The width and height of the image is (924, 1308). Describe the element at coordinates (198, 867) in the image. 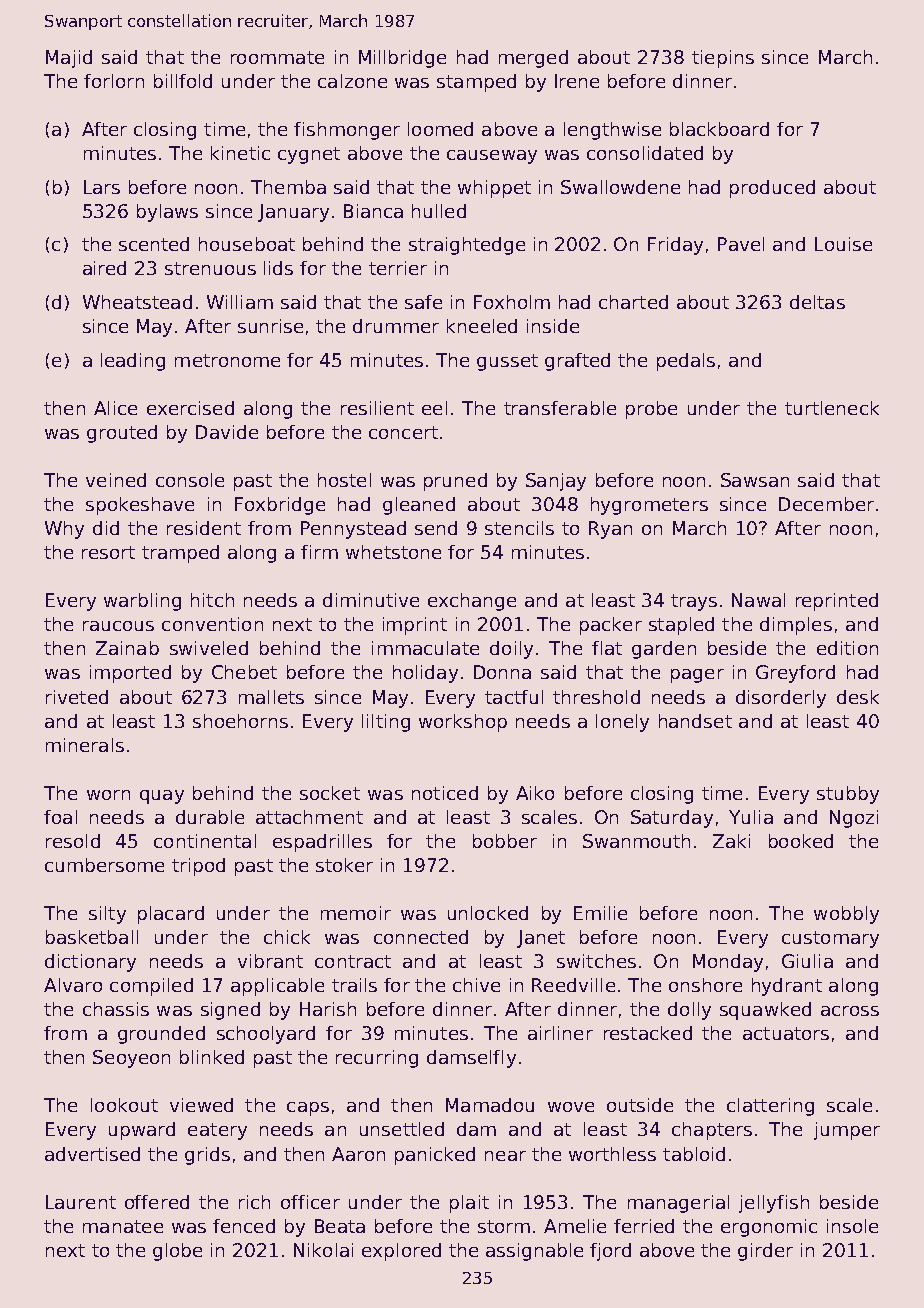

I see `tripod` at that location.
